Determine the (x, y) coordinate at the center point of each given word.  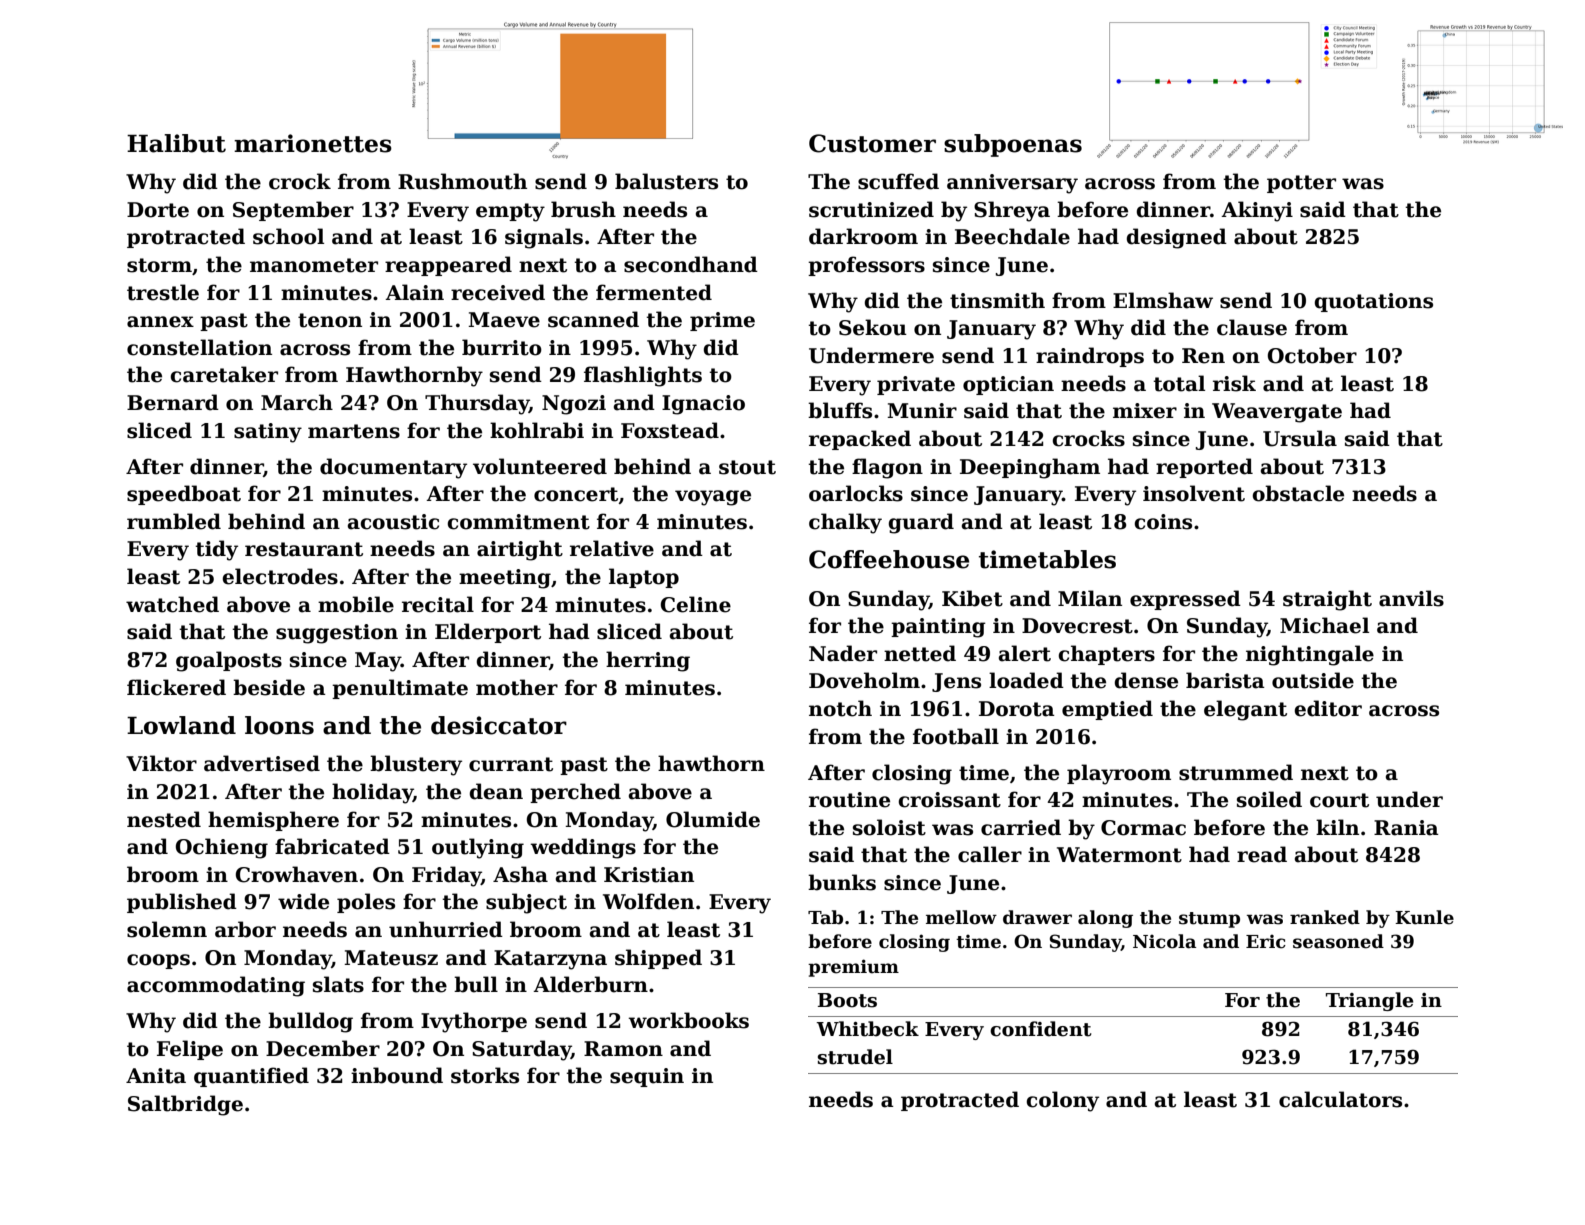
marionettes (313, 143)
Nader (843, 653)
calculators (1340, 1099)
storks (485, 1075)
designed (1177, 238)
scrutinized (871, 209)
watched (172, 604)
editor (1328, 708)
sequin (647, 1077)
